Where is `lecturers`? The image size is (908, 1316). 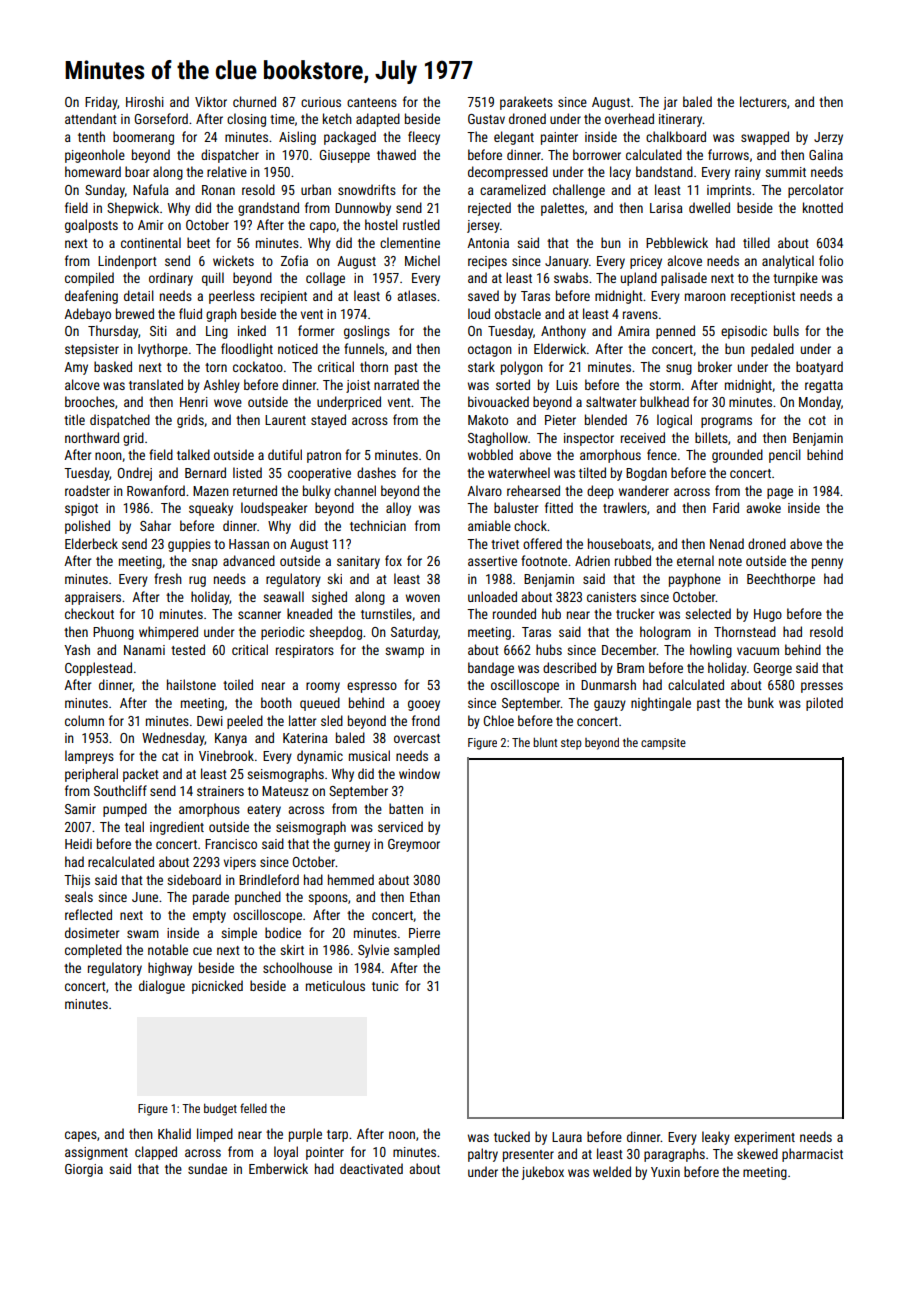 lecturers is located at coordinates (763, 101).
